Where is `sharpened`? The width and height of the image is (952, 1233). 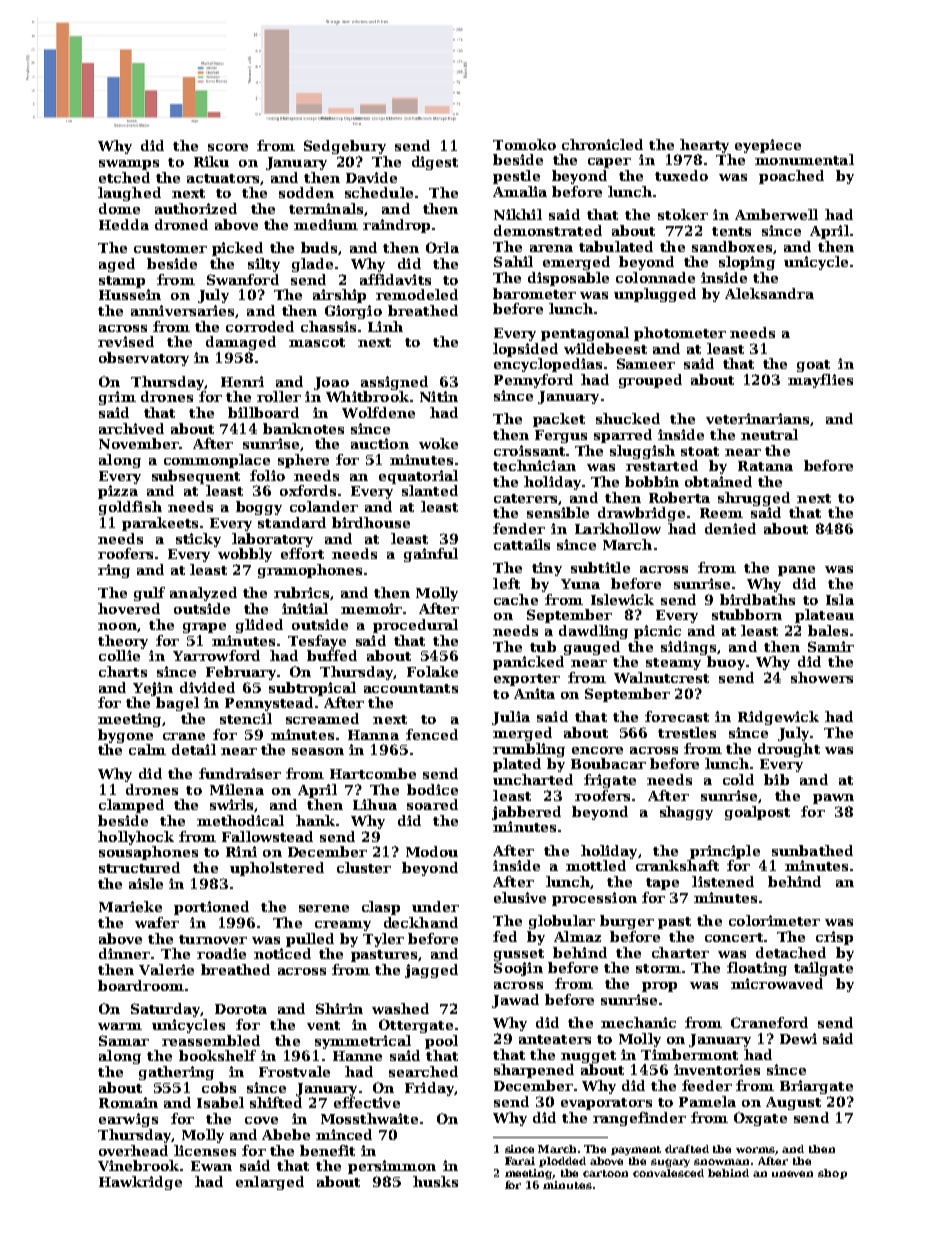
sharpened is located at coordinates (534, 1071).
